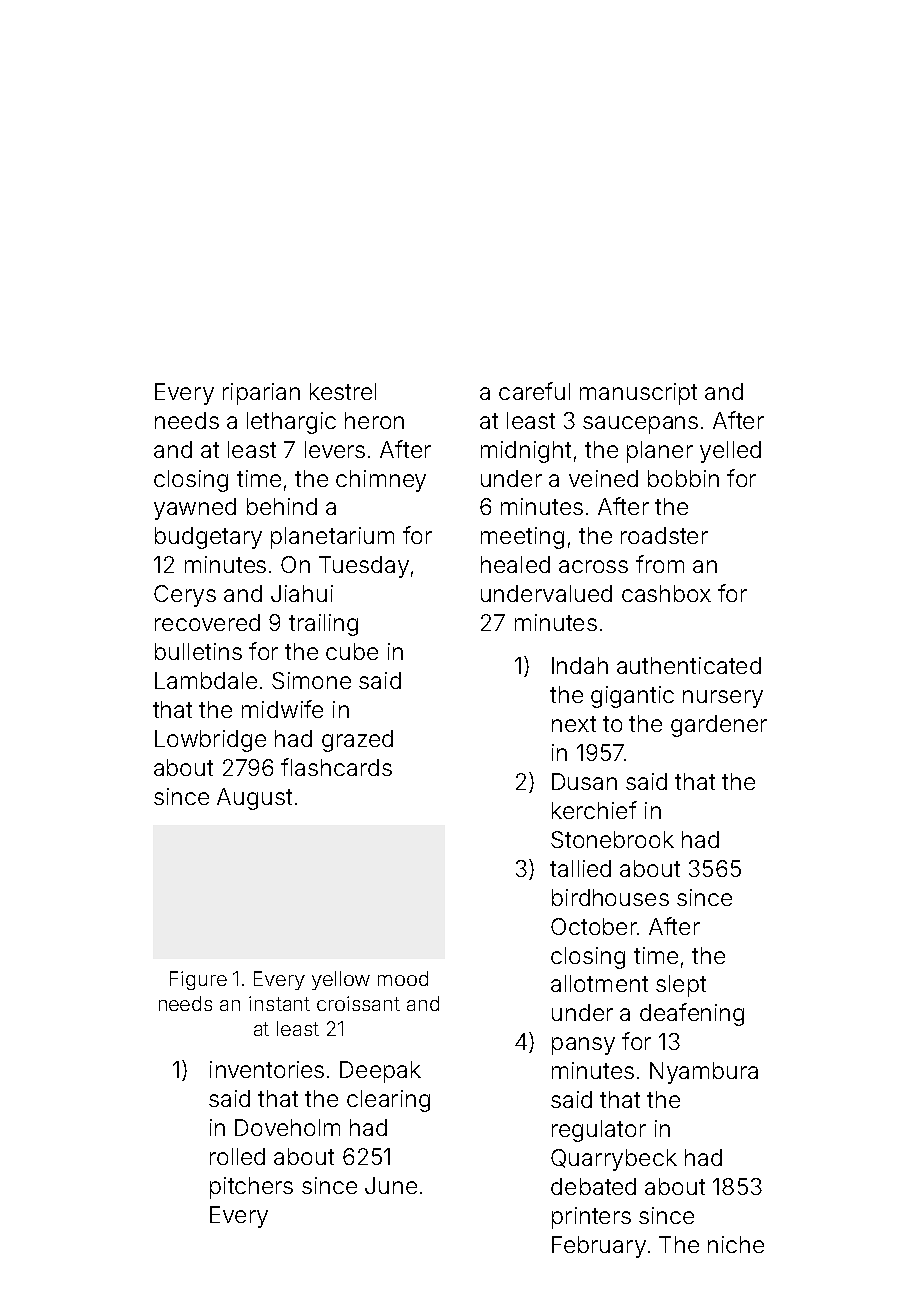 This screenshot has width=924, height=1311. Describe the element at coordinates (352, 651) in the screenshot. I see `cube` at that location.
